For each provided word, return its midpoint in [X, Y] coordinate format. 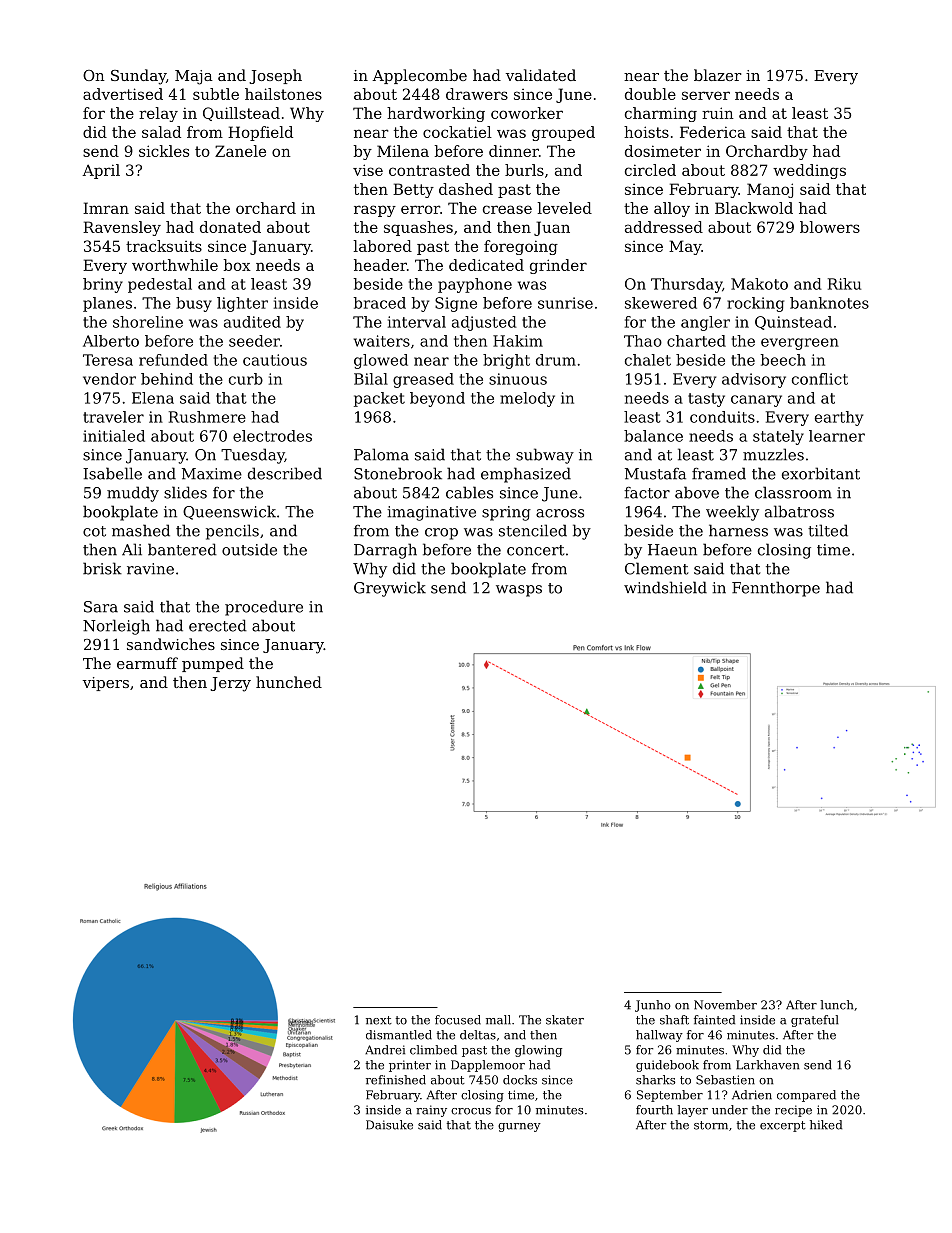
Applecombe [419, 76]
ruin [718, 113]
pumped [213, 664]
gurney [519, 1127]
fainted [714, 1020]
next [379, 1020]
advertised [123, 94]
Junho [653, 1006]
